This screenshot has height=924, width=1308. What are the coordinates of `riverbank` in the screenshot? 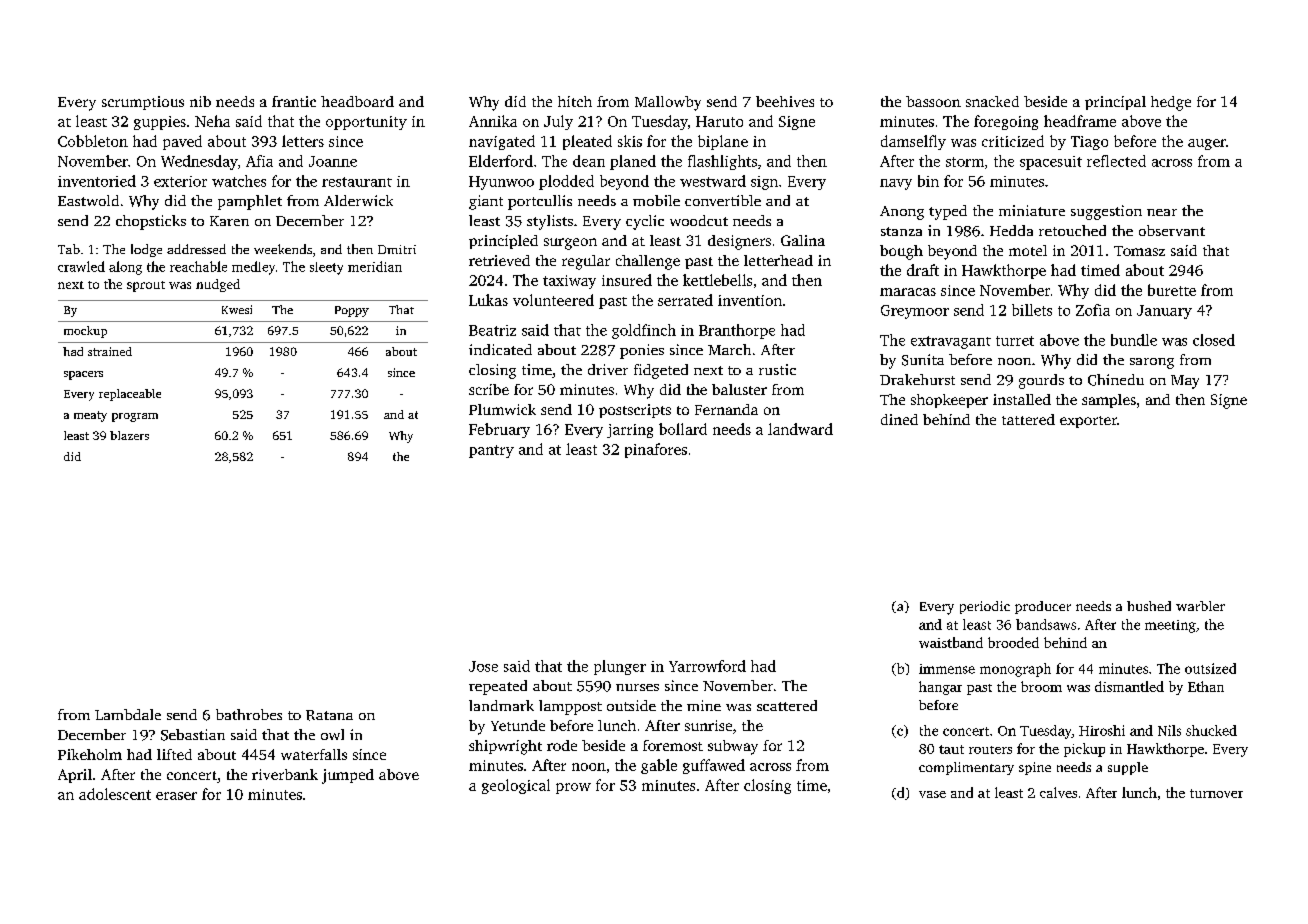 It's located at (285, 774).
